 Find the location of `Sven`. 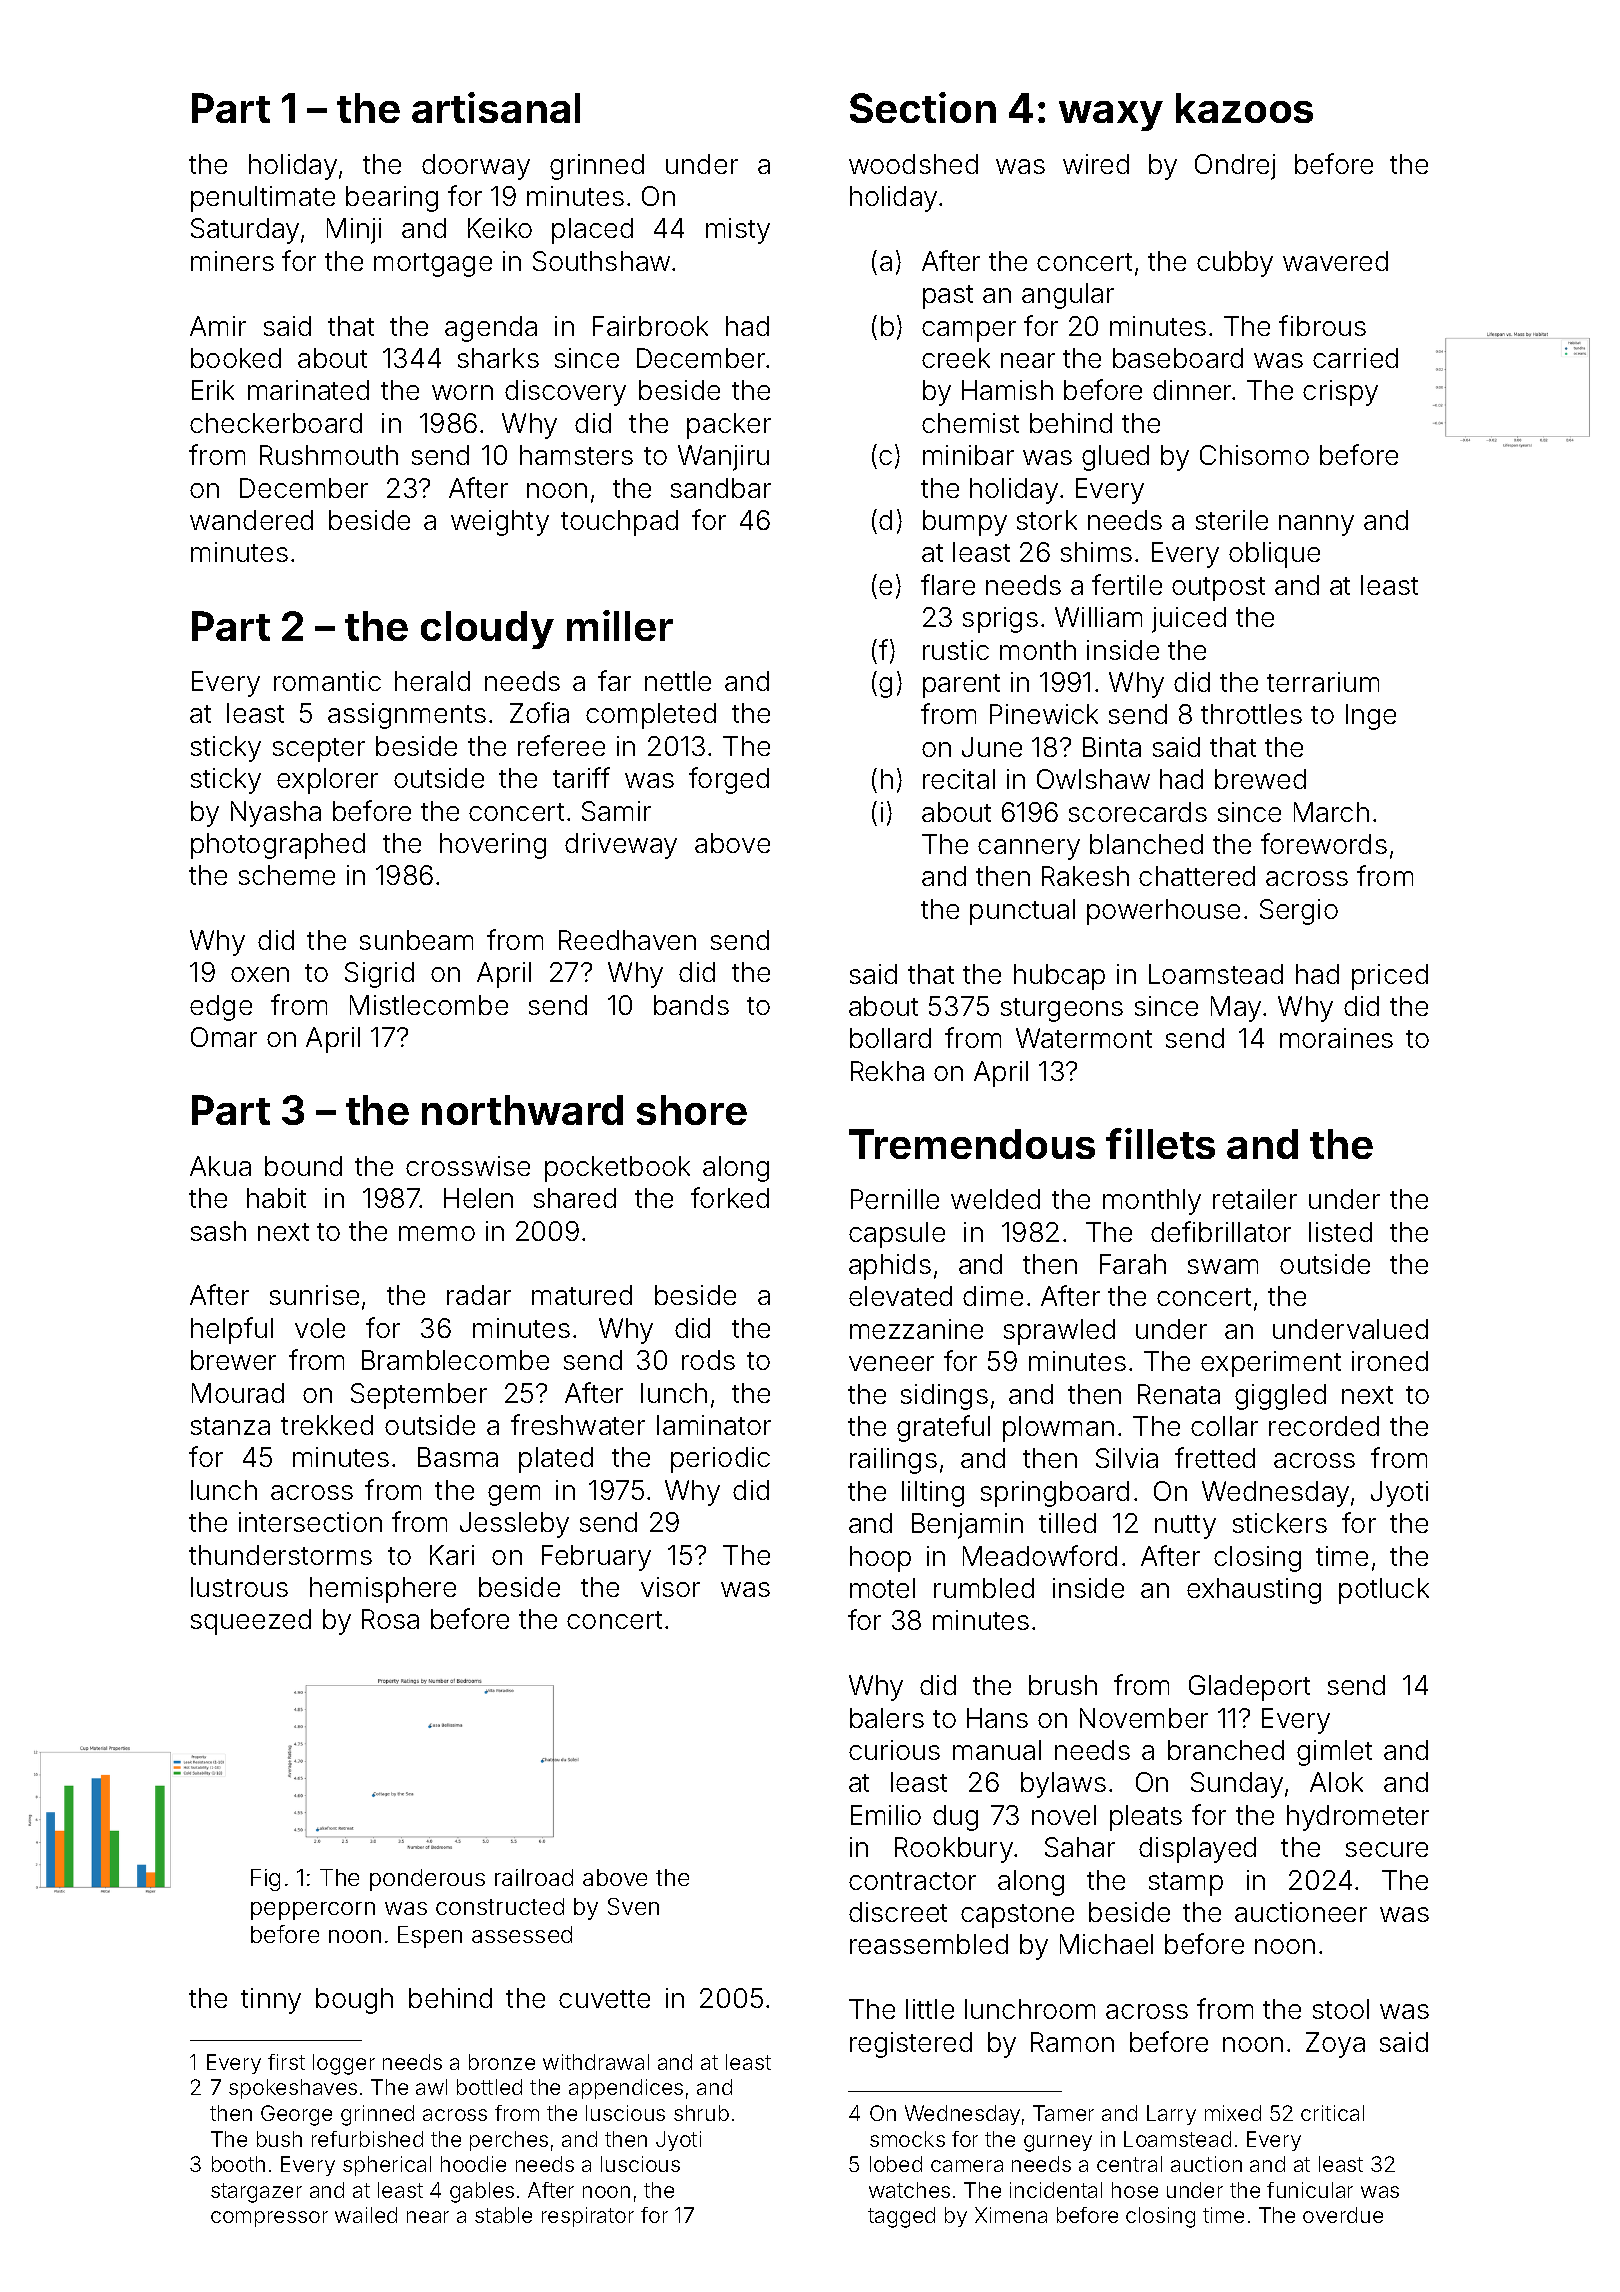

Sven is located at coordinates (633, 1906).
